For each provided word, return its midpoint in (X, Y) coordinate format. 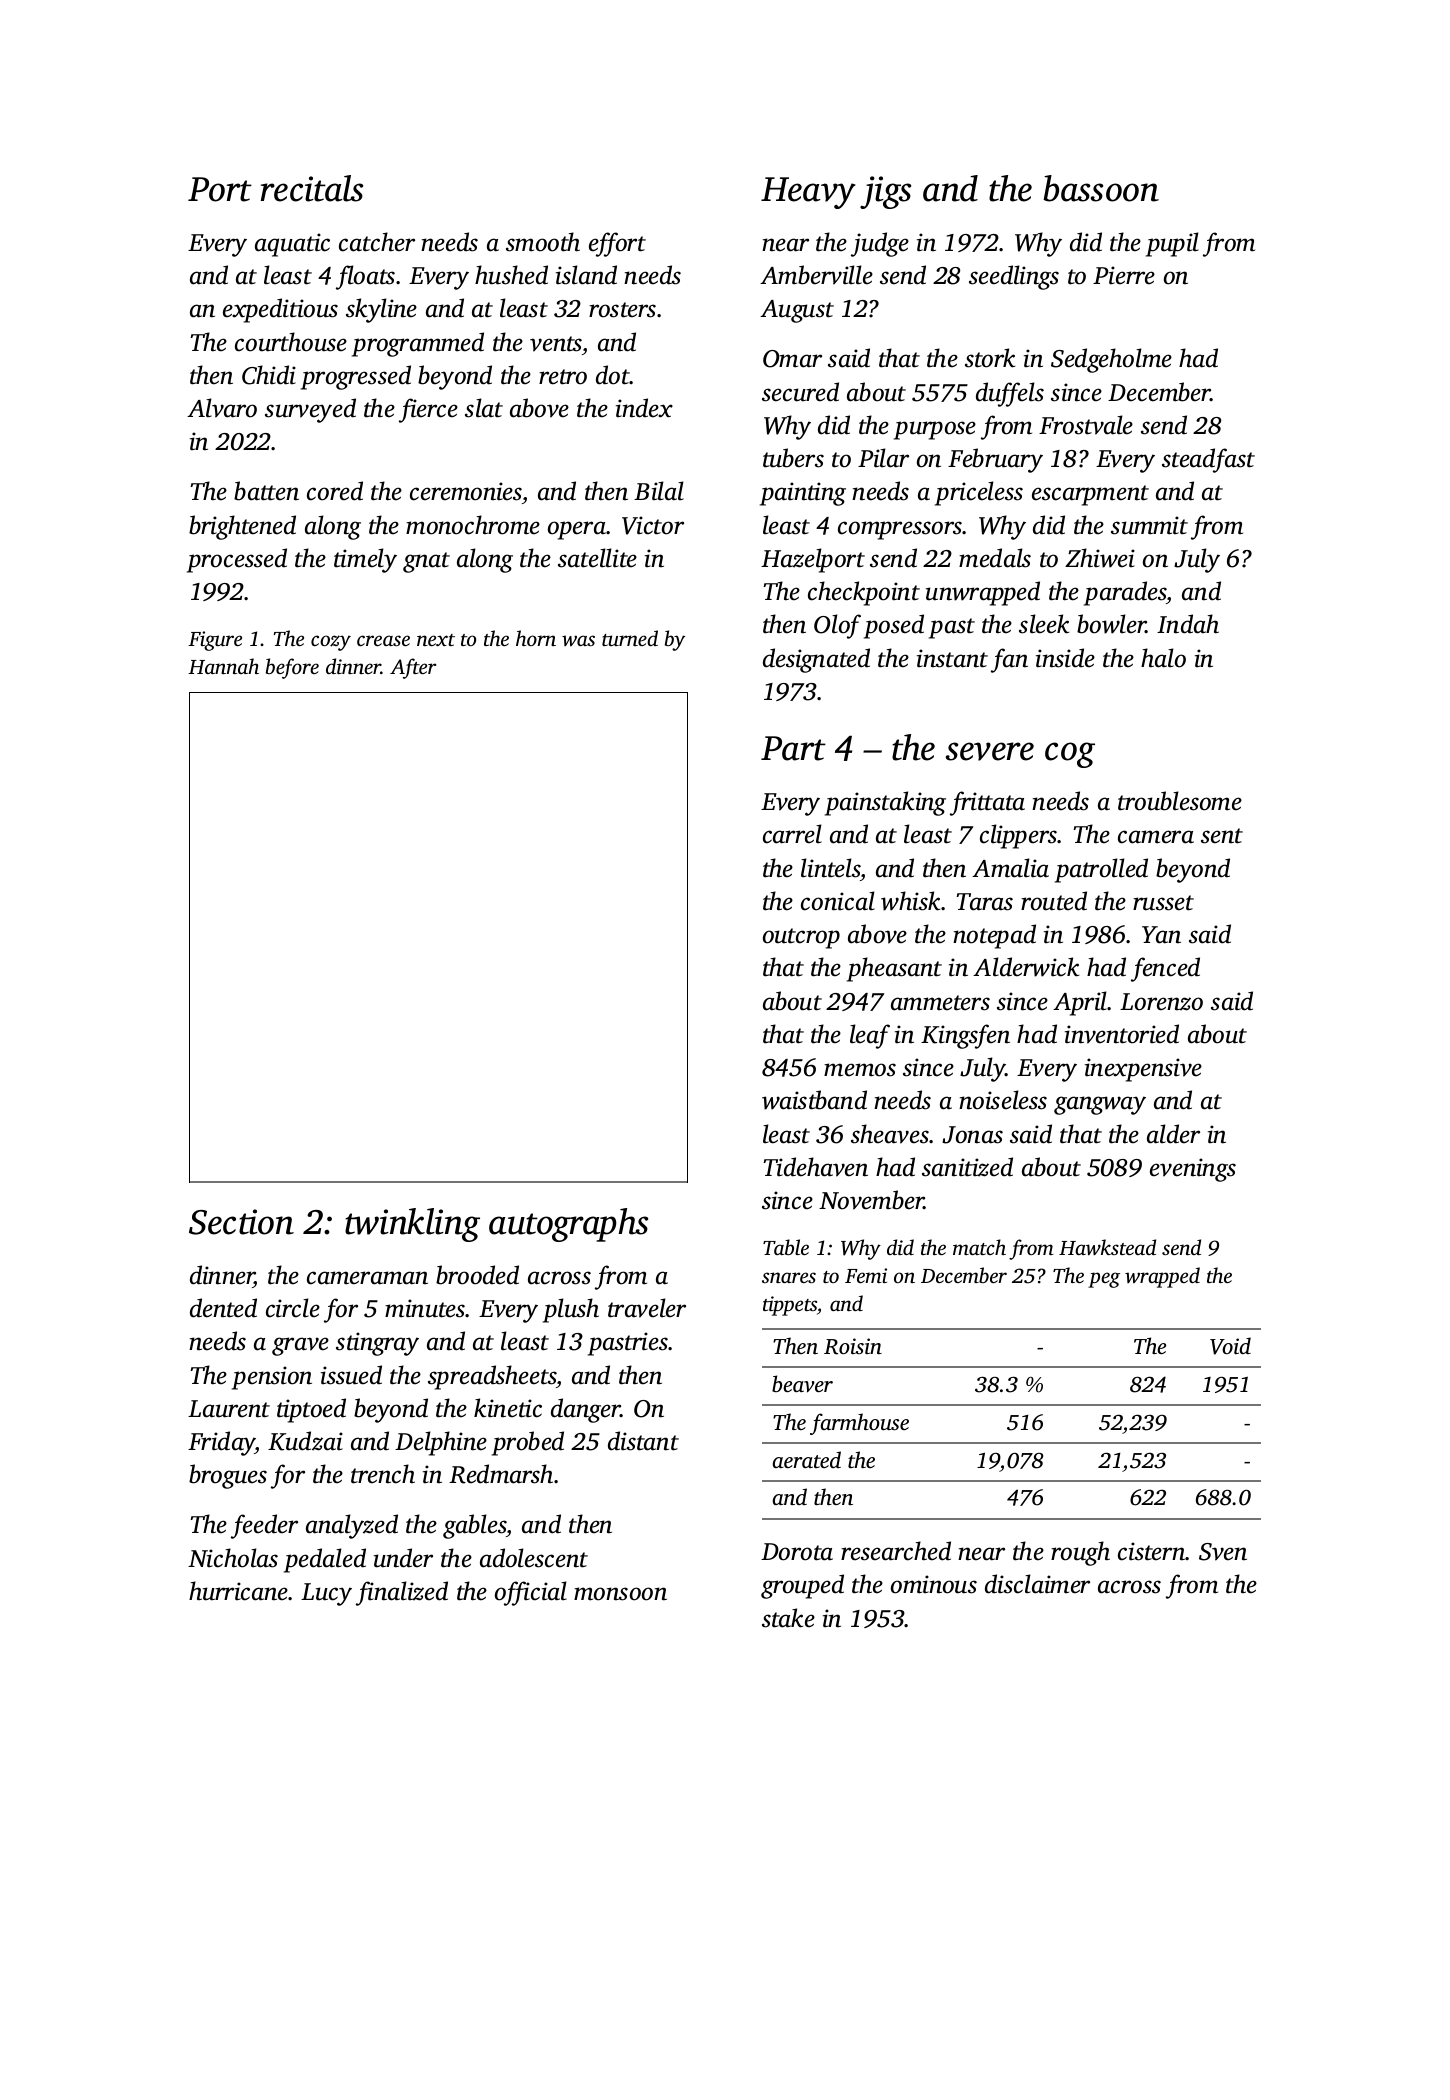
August (797, 311)
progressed (356, 377)
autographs (568, 1225)
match (979, 1247)
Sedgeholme (1111, 360)
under (403, 1558)
